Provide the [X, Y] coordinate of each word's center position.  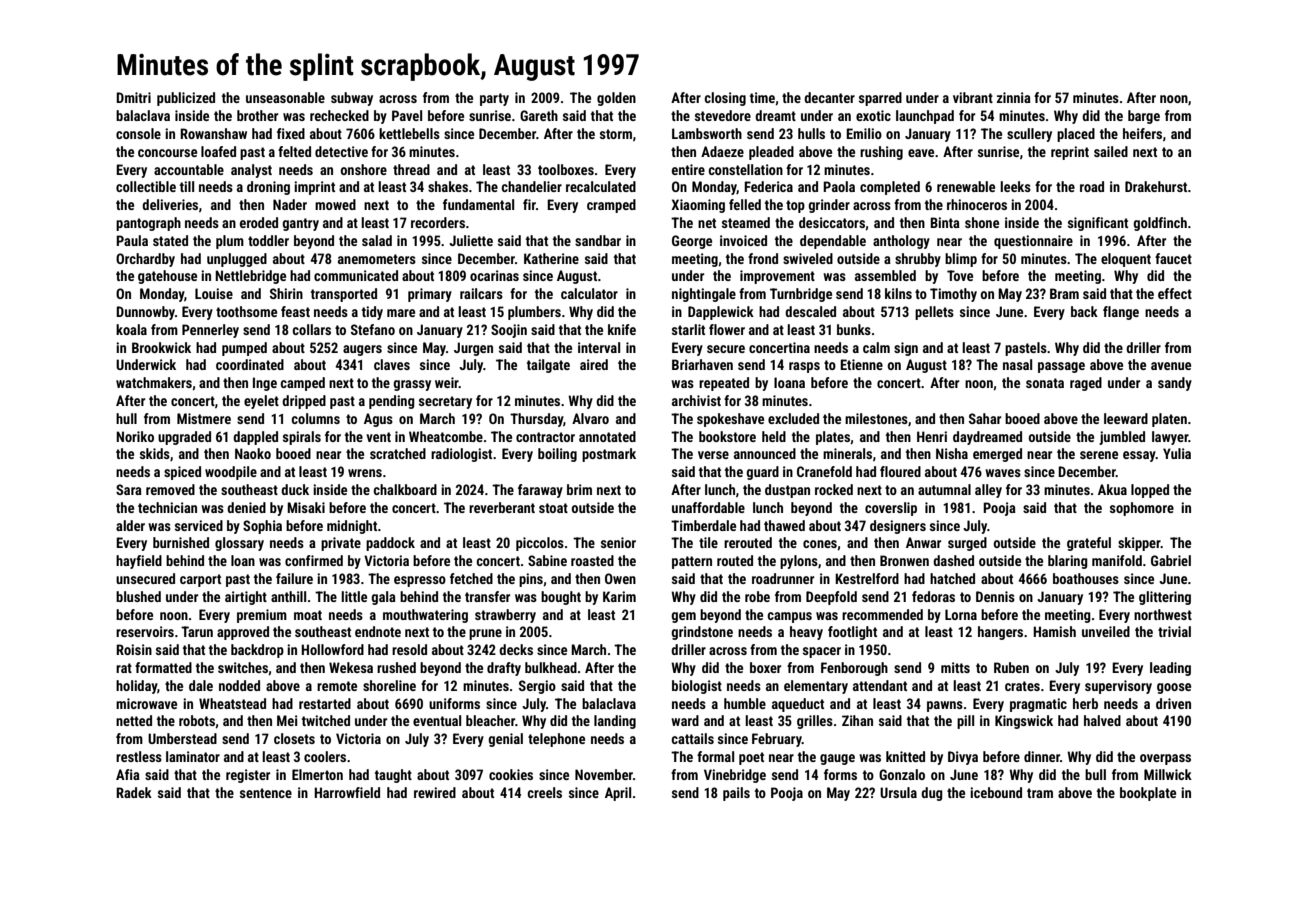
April [618, 794]
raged [1086, 384]
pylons [799, 562]
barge [1144, 117]
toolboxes [566, 169]
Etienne [861, 364]
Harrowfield [347, 792]
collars [312, 329]
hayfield [139, 562]
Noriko [135, 436]
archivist [696, 400]
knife [622, 329]
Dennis [995, 596]
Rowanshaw [213, 133]
